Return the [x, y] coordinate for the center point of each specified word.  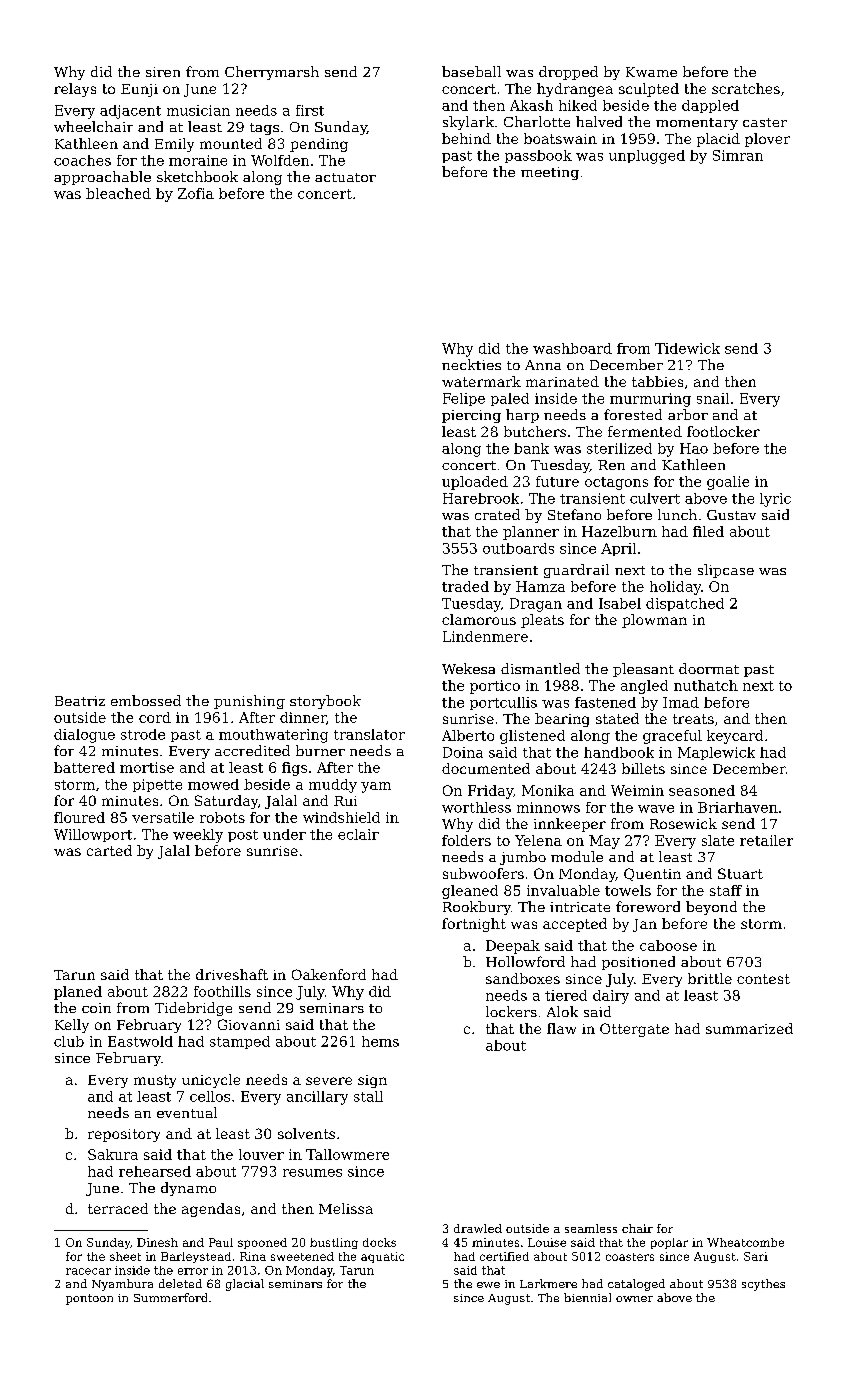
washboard [572, 348]
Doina [463, 752]
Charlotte [537, 121]
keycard [735, 737]
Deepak [513, 947]
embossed [146, 700]
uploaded [475, 483]
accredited [252, 750]
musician [198, 110]
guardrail [576, 571]
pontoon [89, 1299]
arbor [688, 414]
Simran [738, 155]
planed [78, 993]
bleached [118, 193]
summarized [749, 1028]
